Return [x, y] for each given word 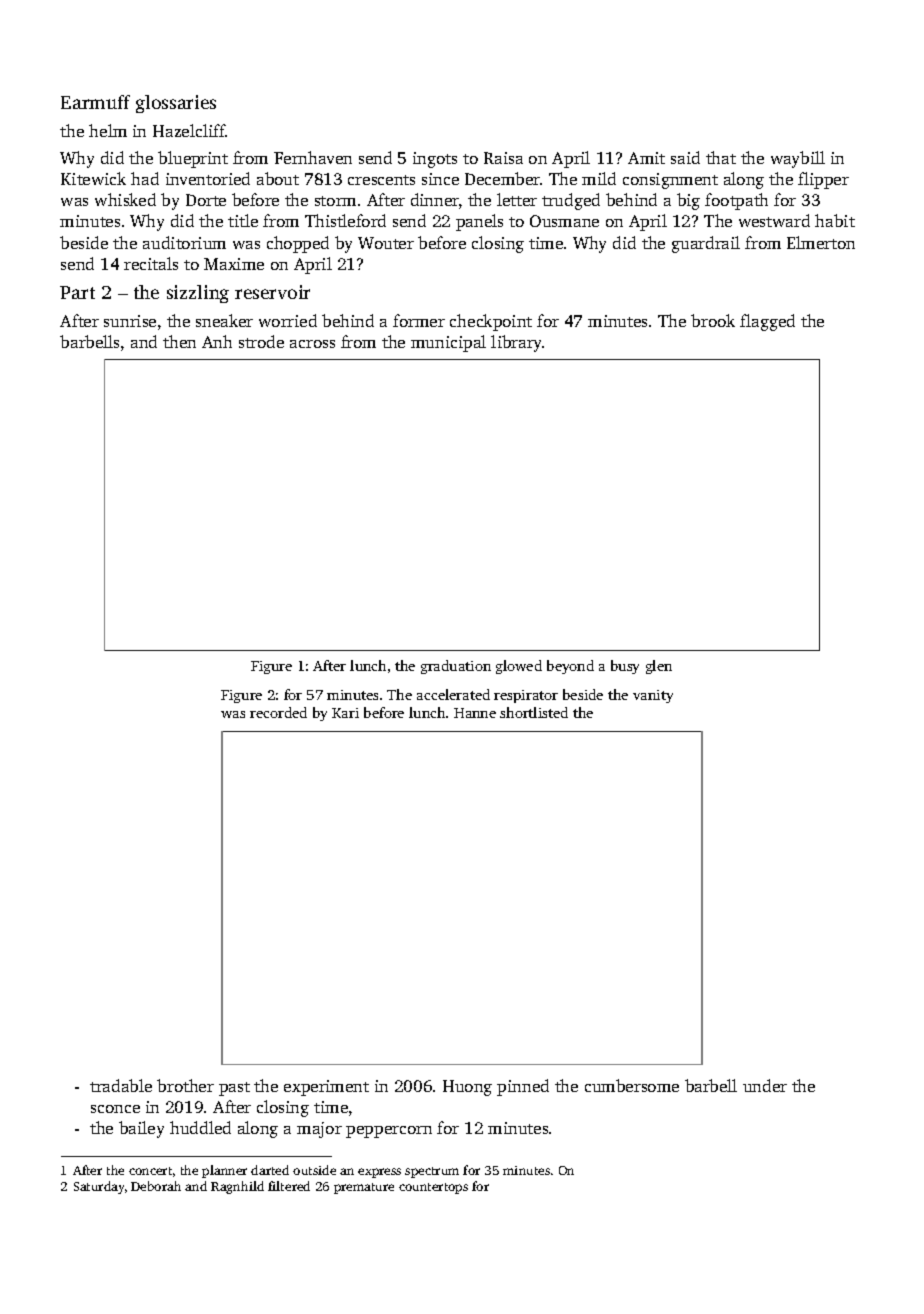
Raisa [503, 158]
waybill [798, 159]
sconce [115, 1109]
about [278, 178]
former [419, 320]
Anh [217, 341]
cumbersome [632, 1085]
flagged [767, 322]
